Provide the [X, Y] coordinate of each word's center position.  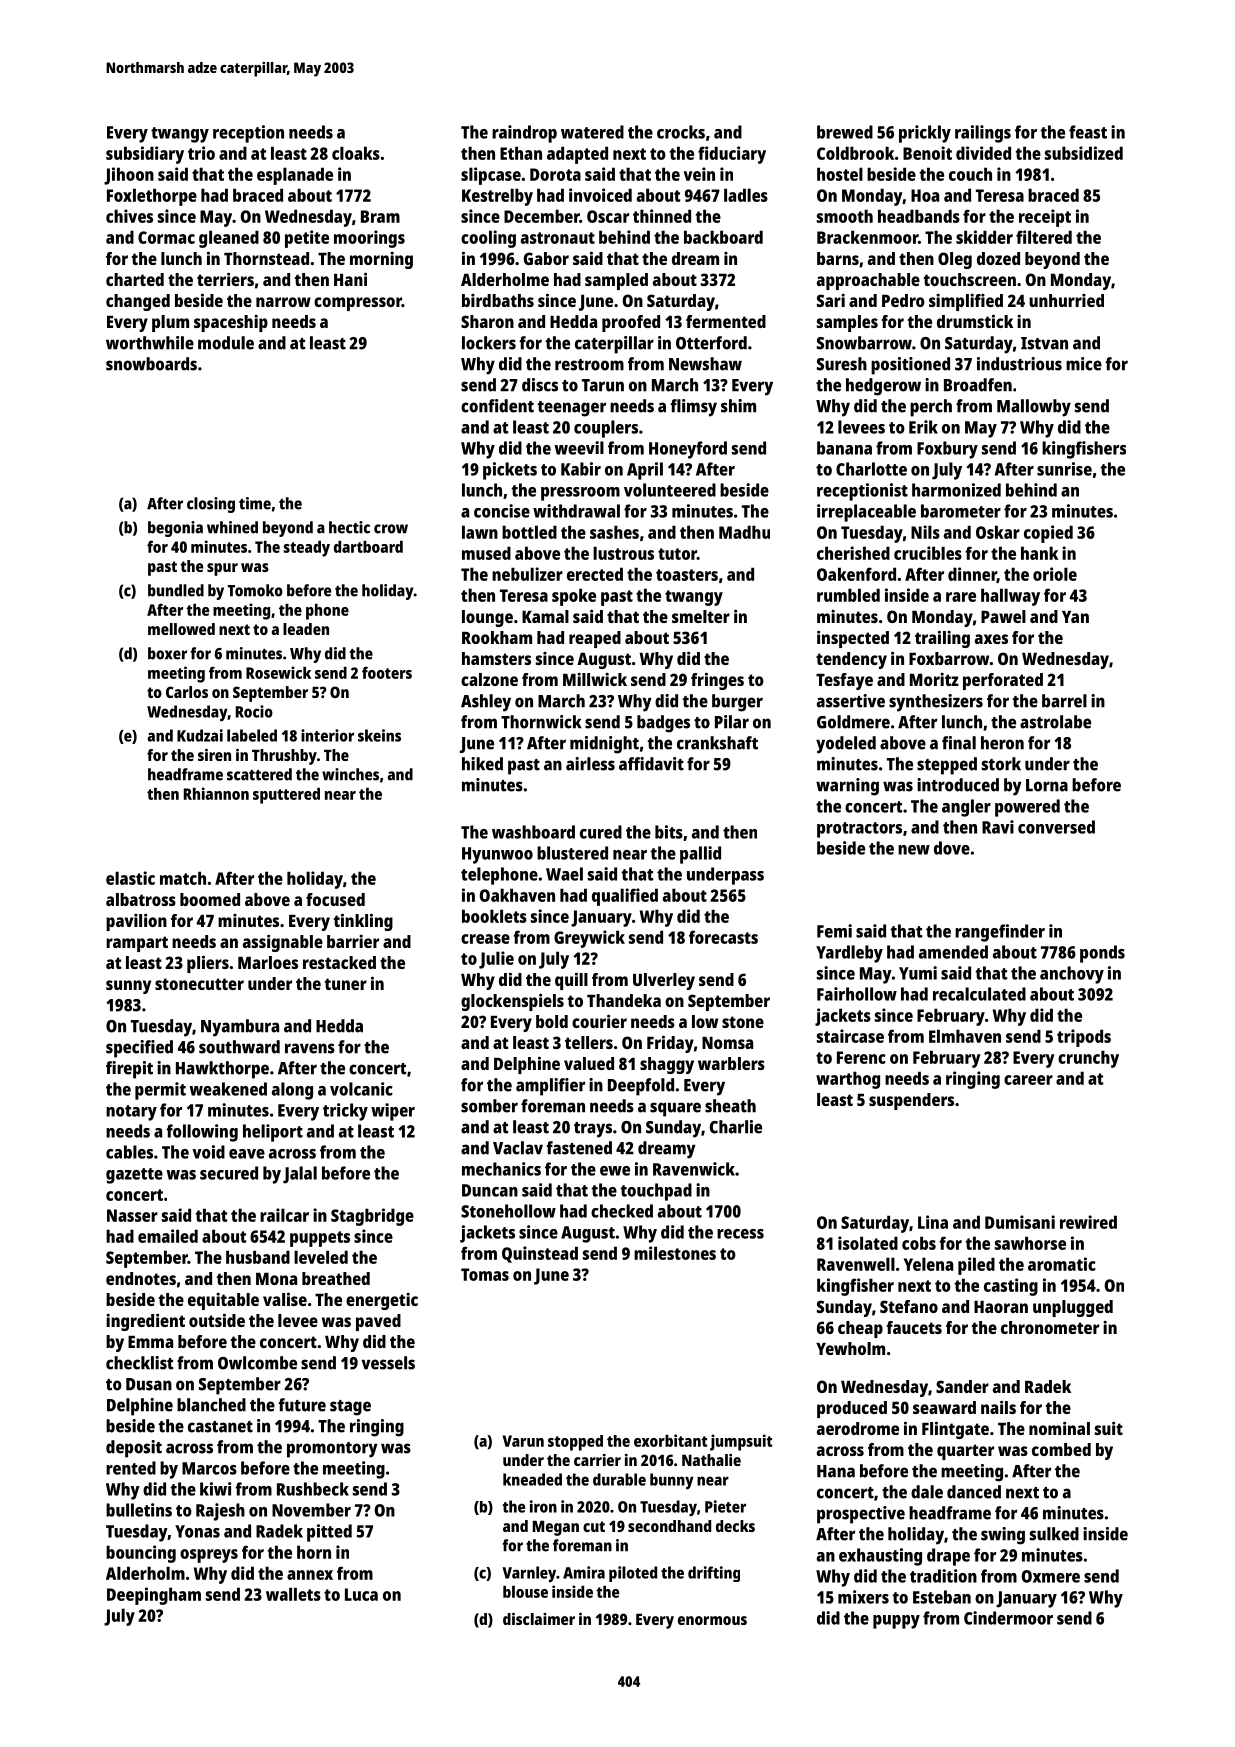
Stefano [909, 1306]
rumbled [848, 595]
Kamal [545, 616]
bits [669, 832]
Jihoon [129, 176]
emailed [168, 1236]
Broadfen [978, 385]
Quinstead [540, 1254]
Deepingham [154, 1596]
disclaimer [539, 1619]
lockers [489, 343]
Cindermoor [1008, 1618]
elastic [130, 878]
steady [306, 549]
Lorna [1047, 785]
